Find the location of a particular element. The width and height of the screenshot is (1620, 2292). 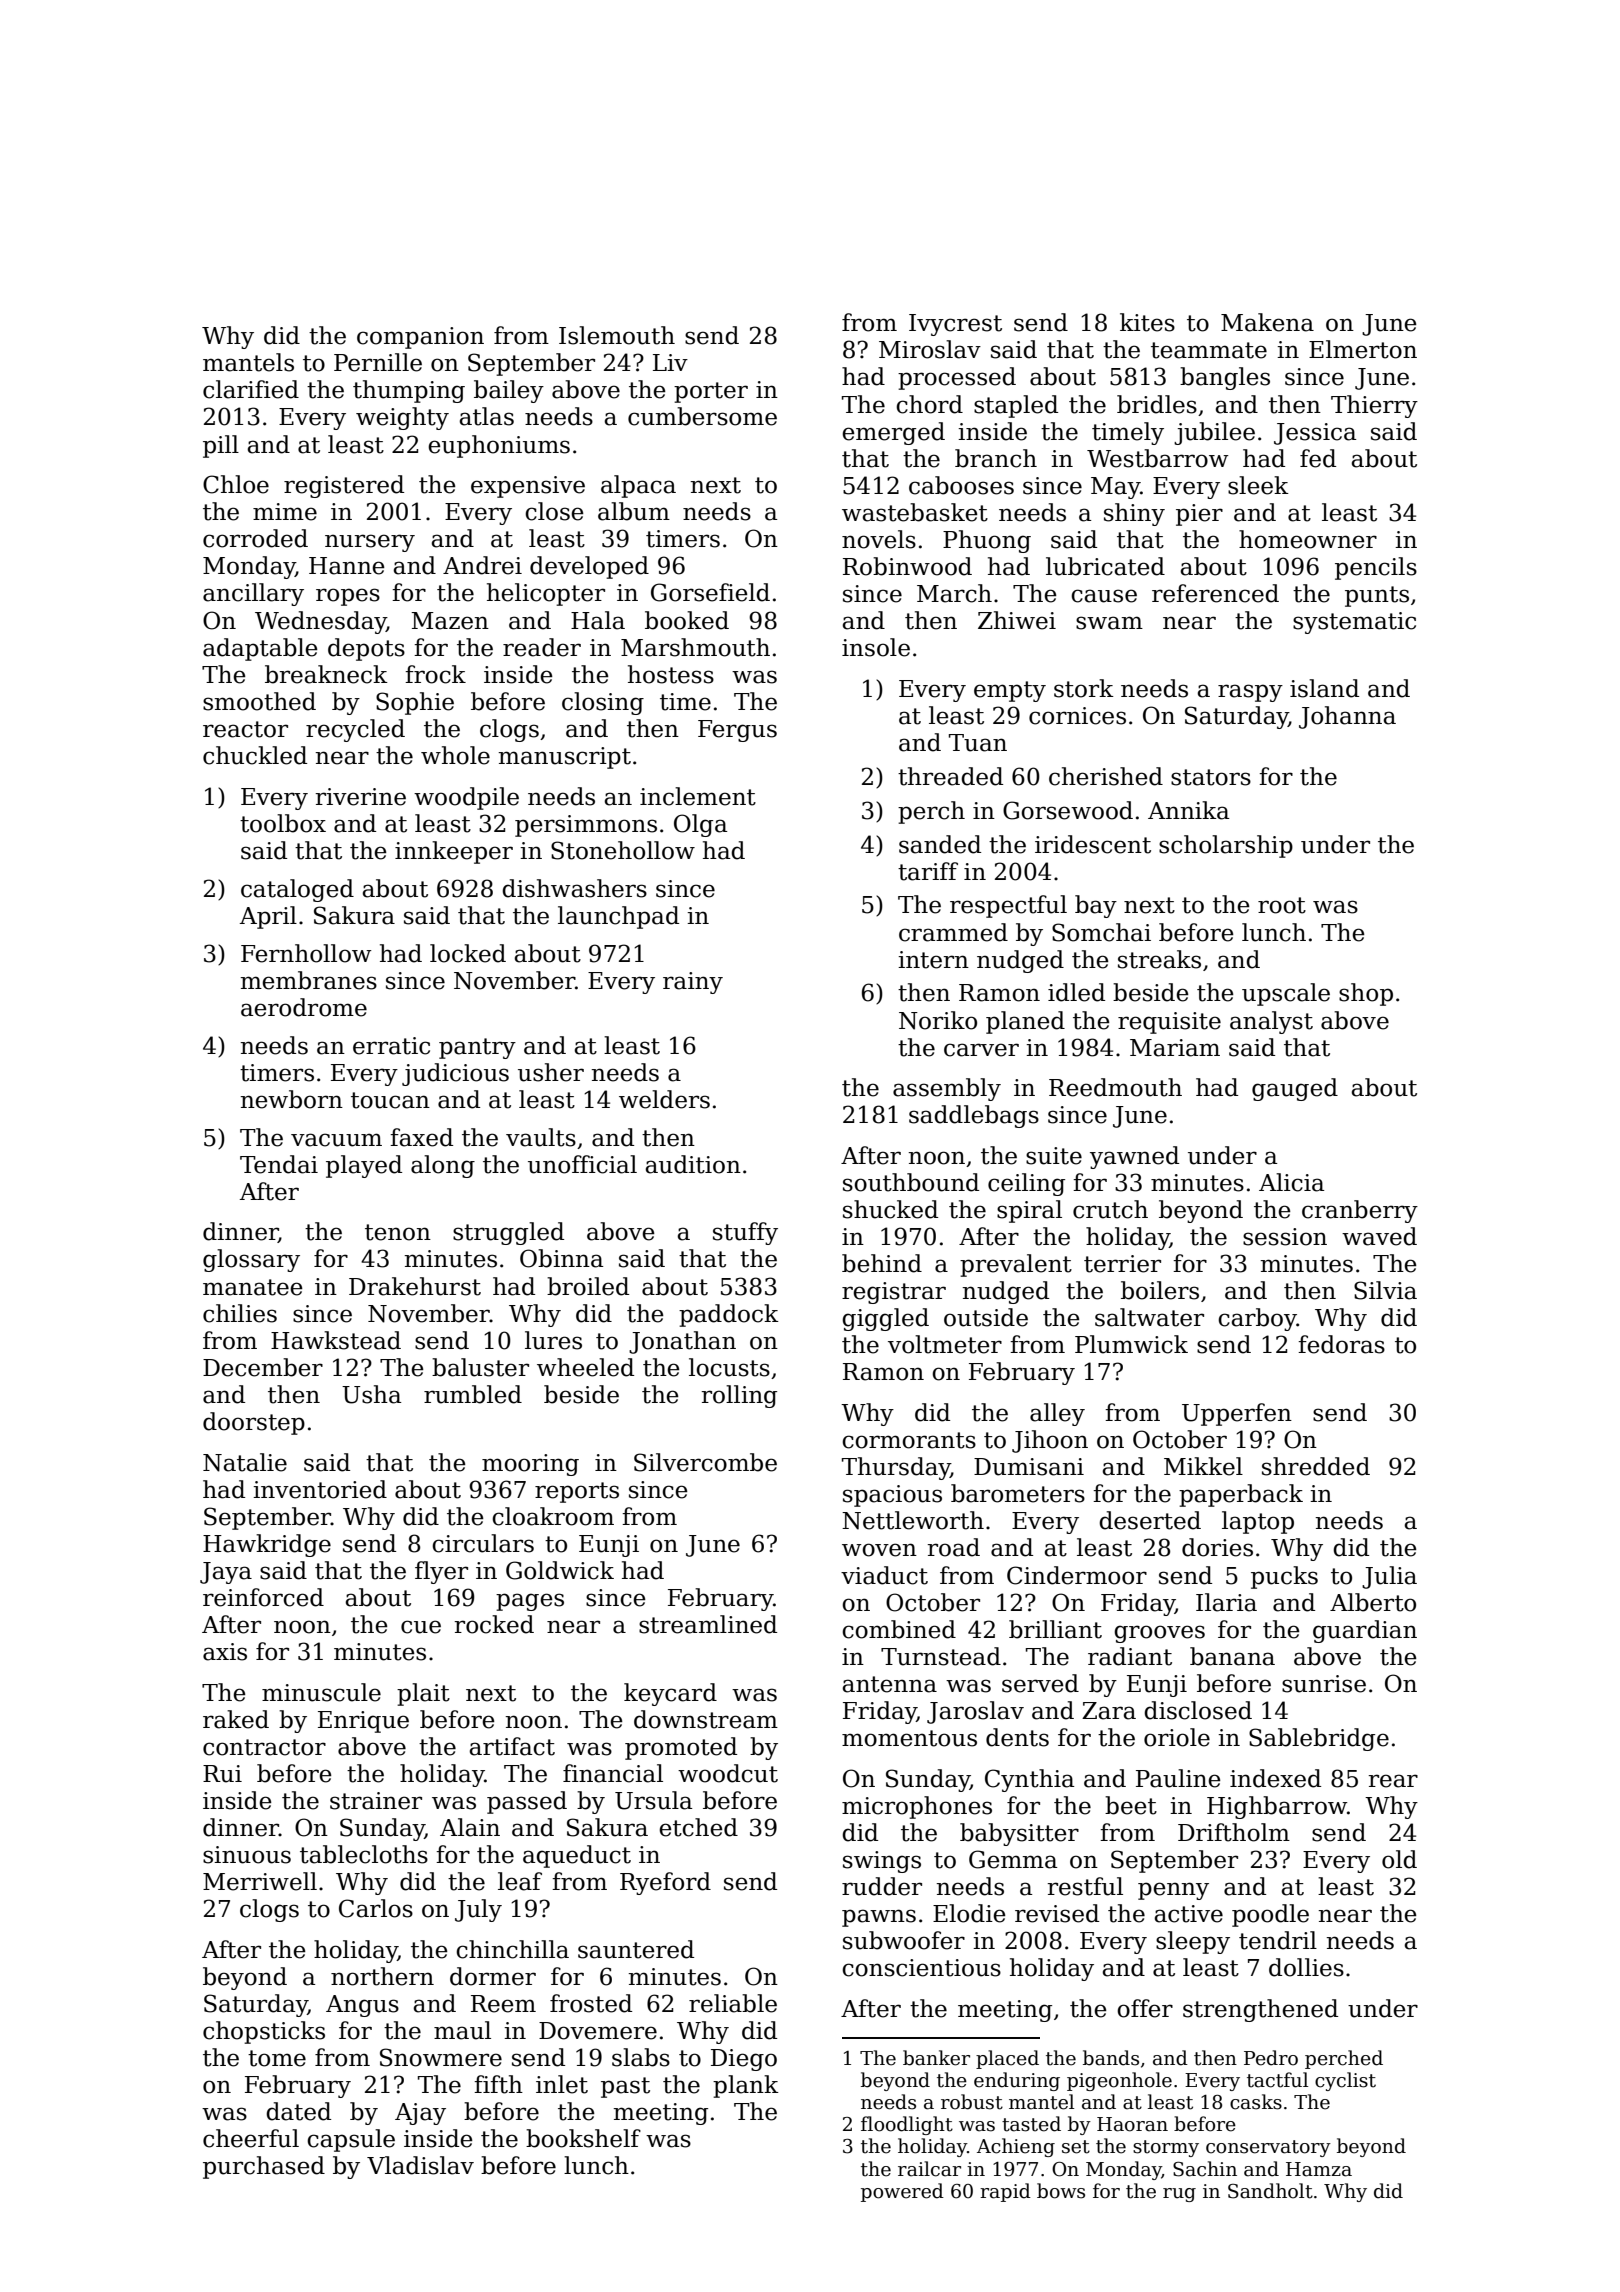

inventoried is located at coordinates (320, 1489).
